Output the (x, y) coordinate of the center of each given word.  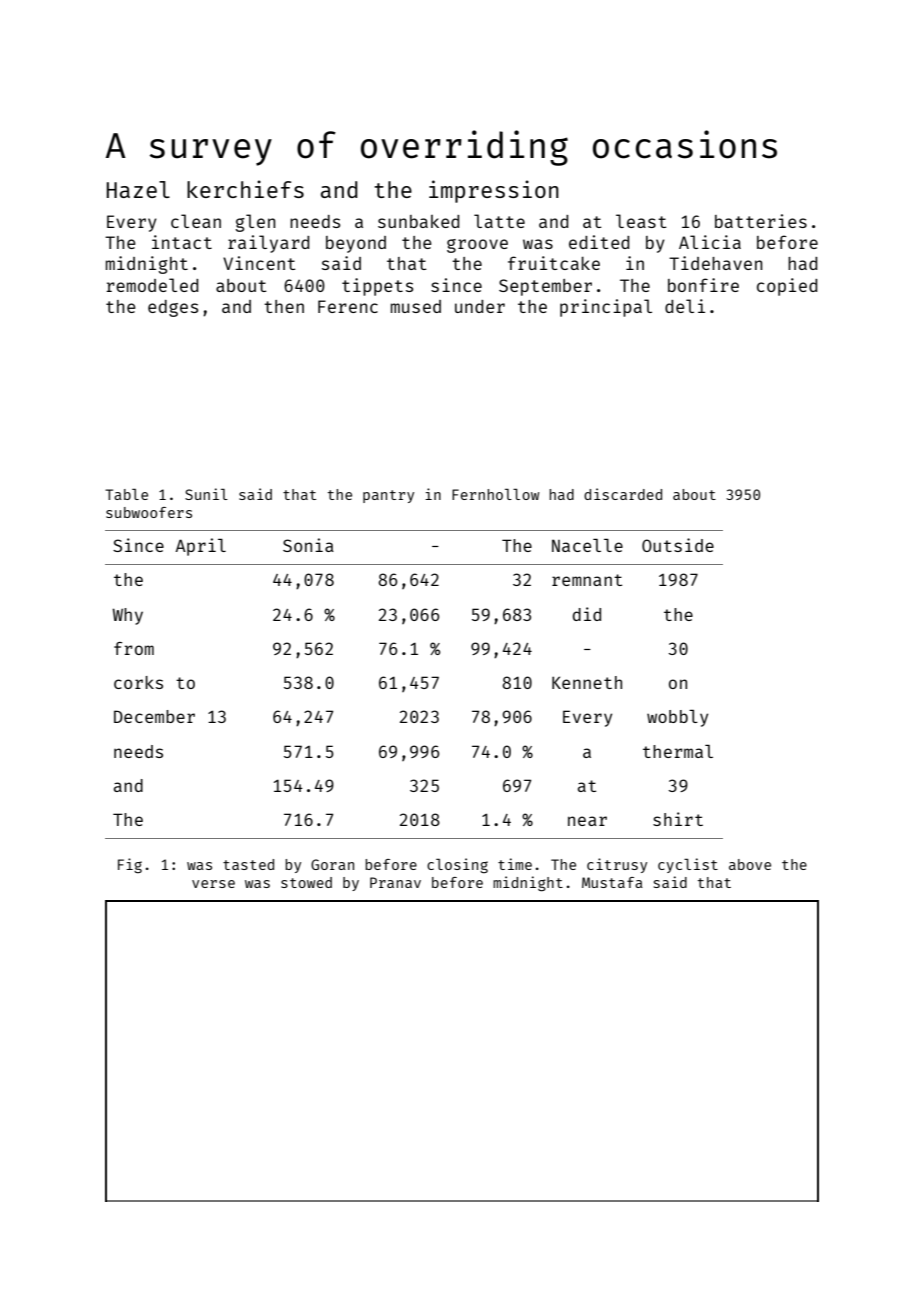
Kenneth (587, 682)
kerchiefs (245, 189)
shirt (678, 819)
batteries (761, 221)
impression (494, 191)
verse (213, 884)
